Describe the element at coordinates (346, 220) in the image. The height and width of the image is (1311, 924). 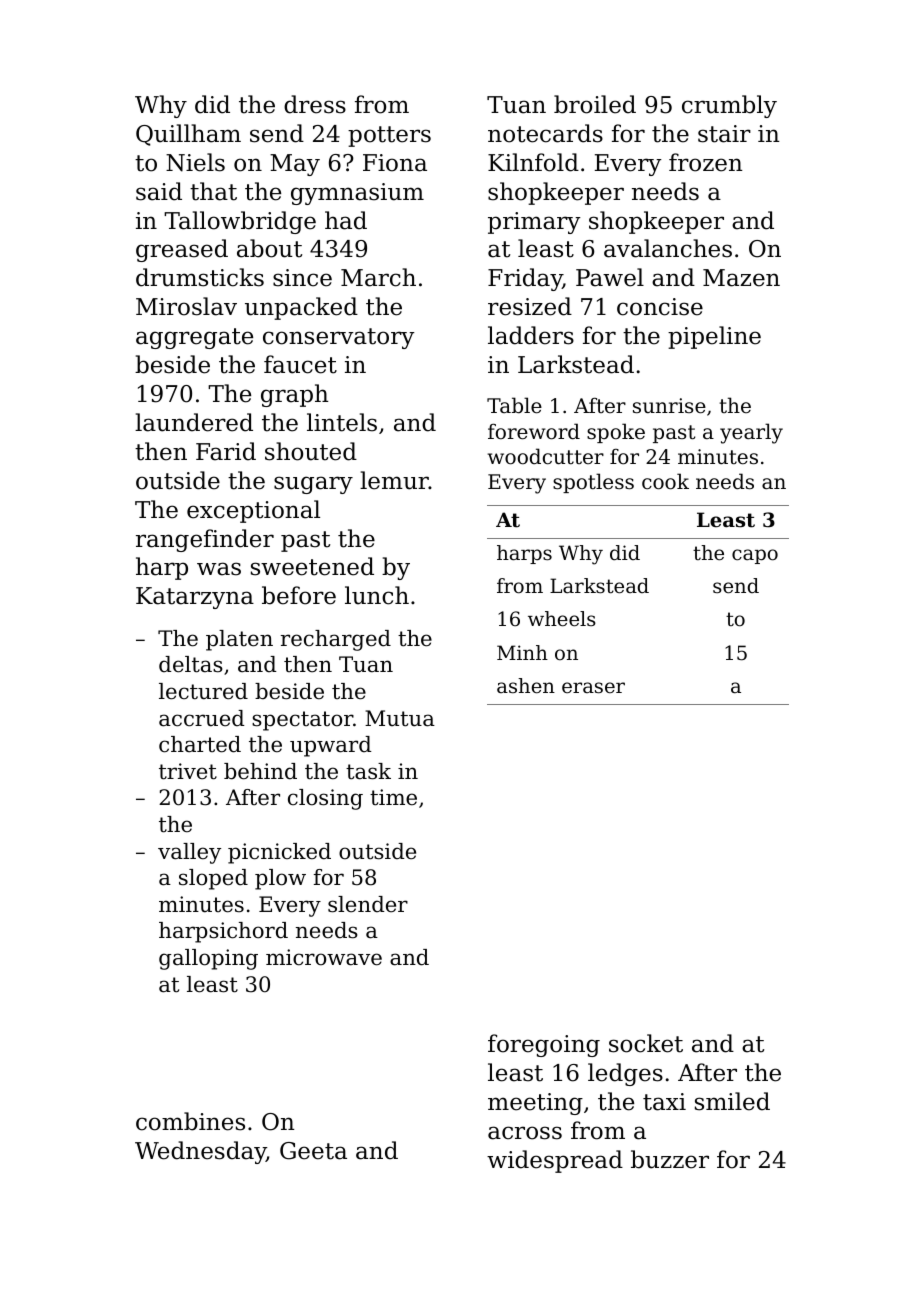
I see `had` at that location.
